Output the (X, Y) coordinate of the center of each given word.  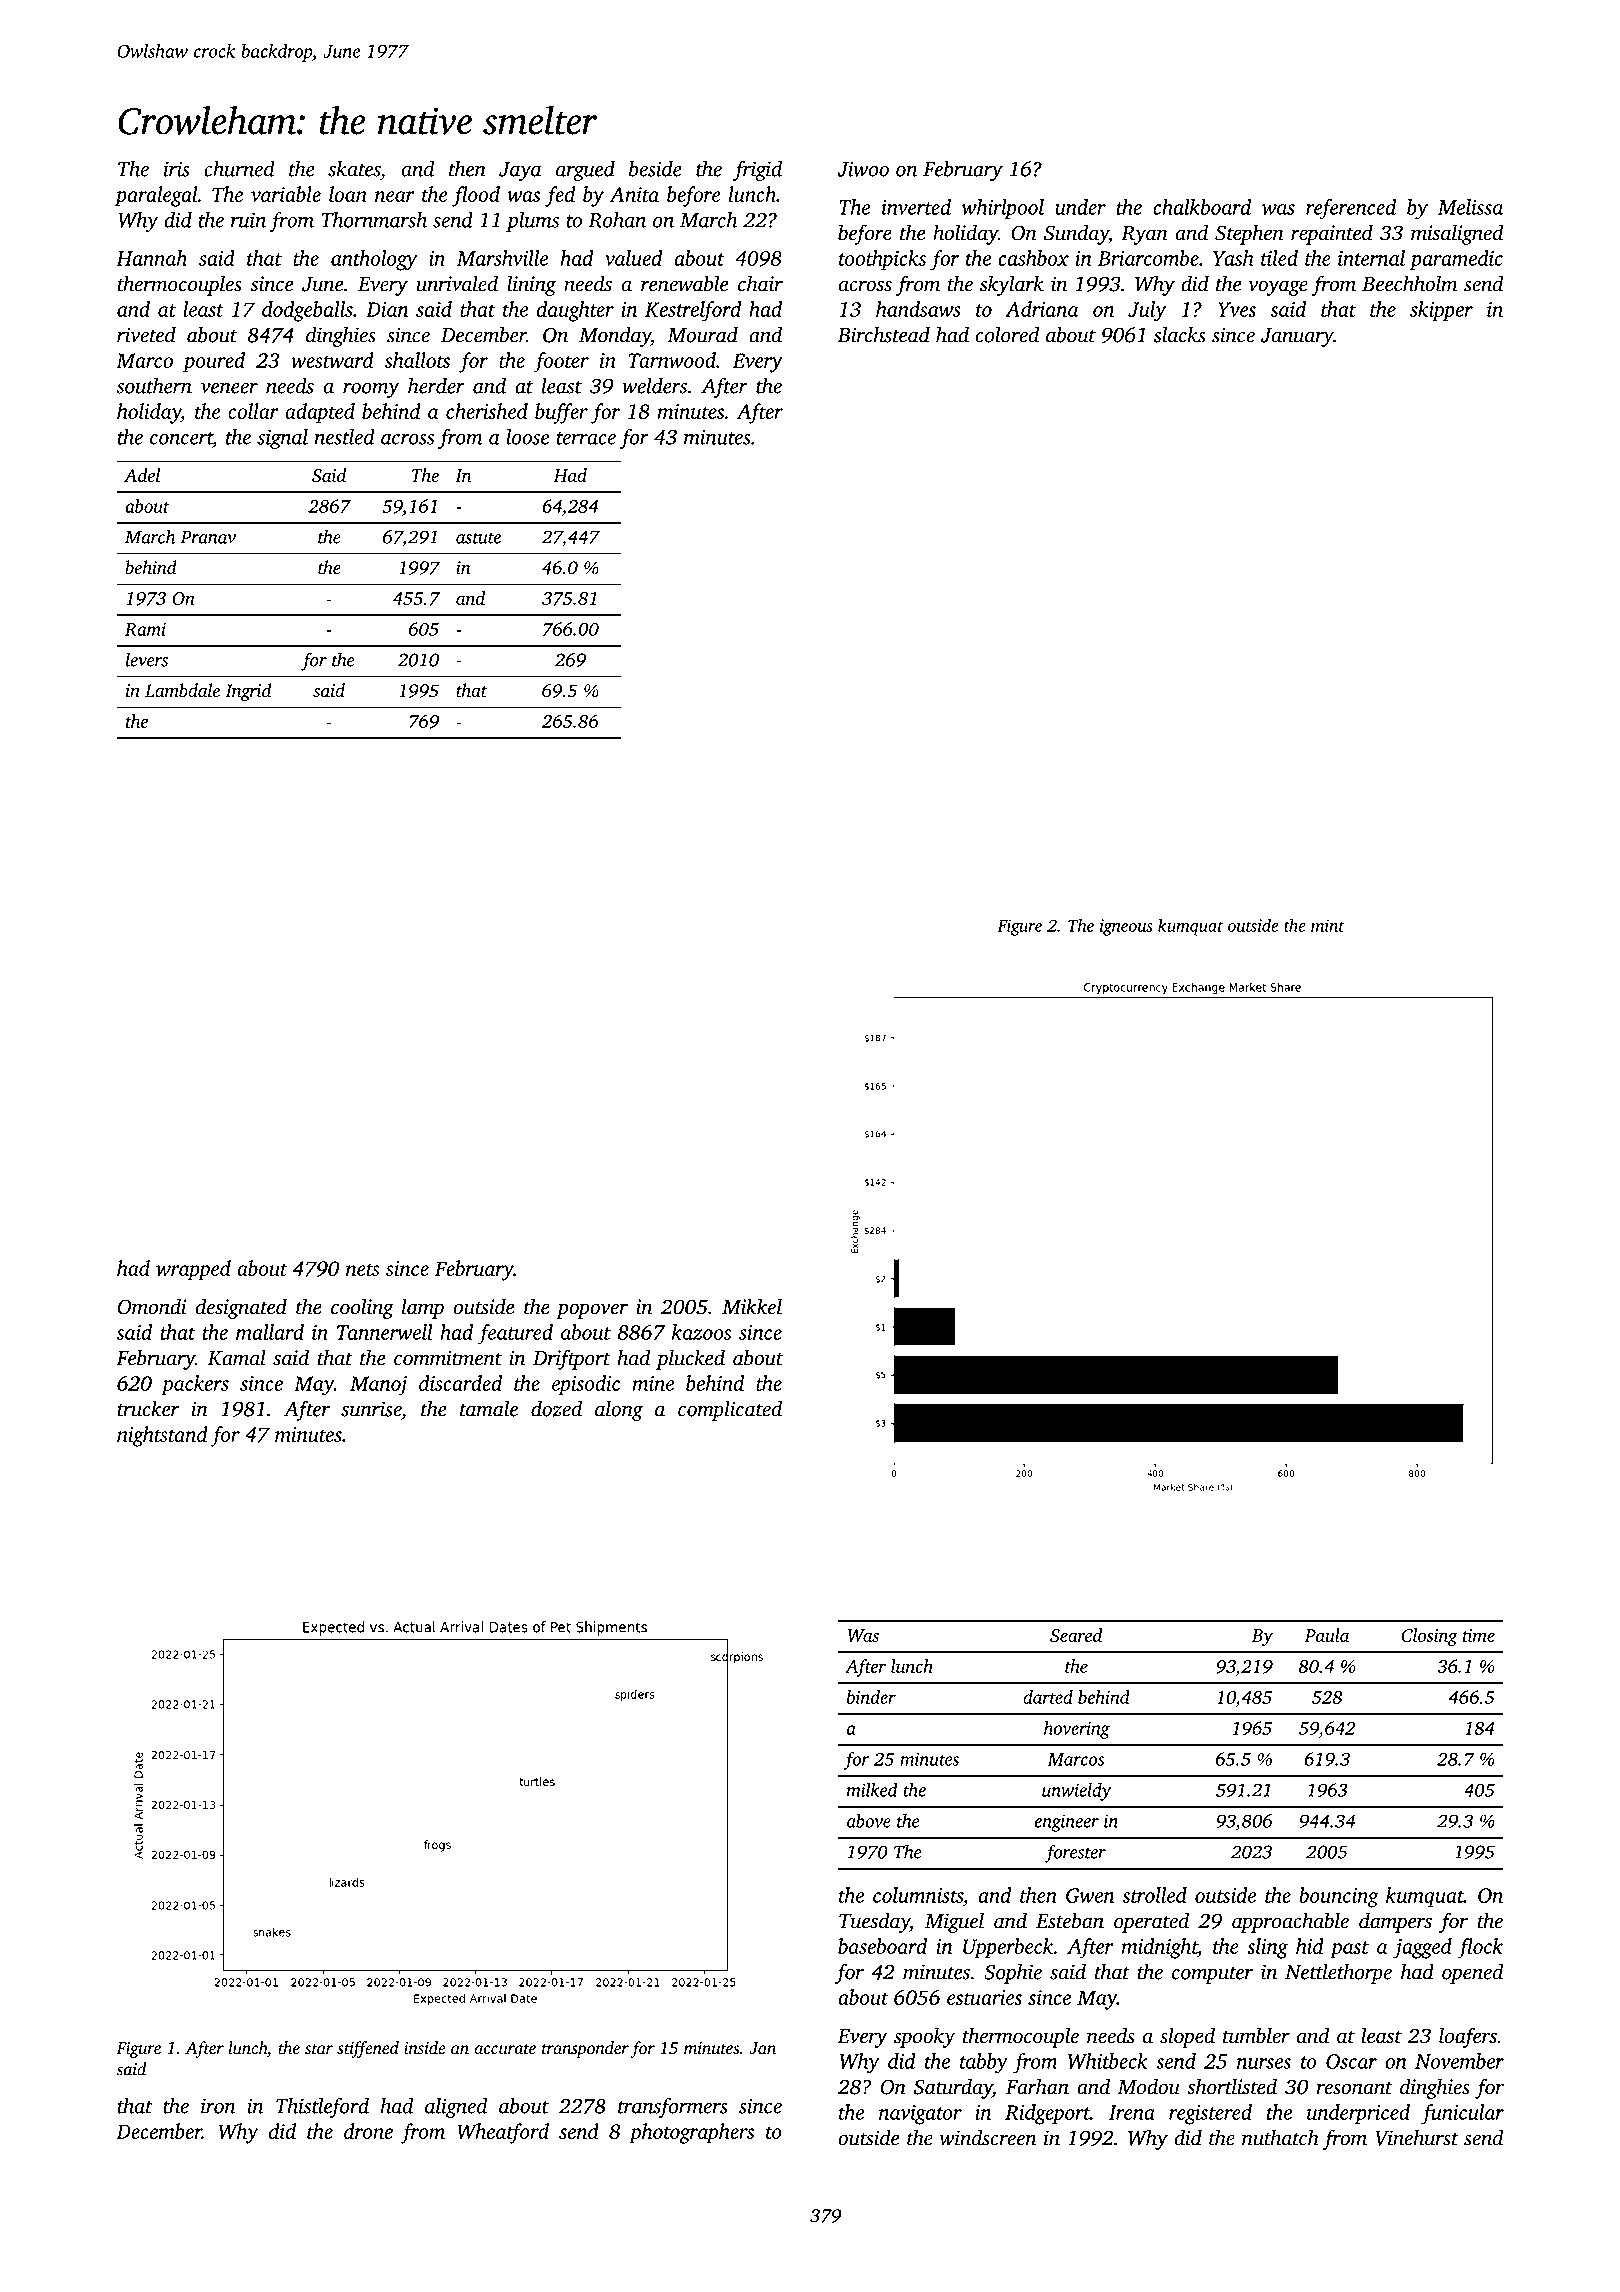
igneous (1126, 927)
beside (655, 168)
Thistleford (322, 2107)
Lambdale (182, 690)
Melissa (1470, 207)
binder (871, 1697)
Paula (1326, 1635)
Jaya (520, 171)
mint (1327, 925)
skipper (1441, 311)
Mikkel (752, 1306)
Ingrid (248, 692)
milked (872, 1790)
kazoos (701, 1332)
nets (363, 1269)
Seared (1076, 1635)
